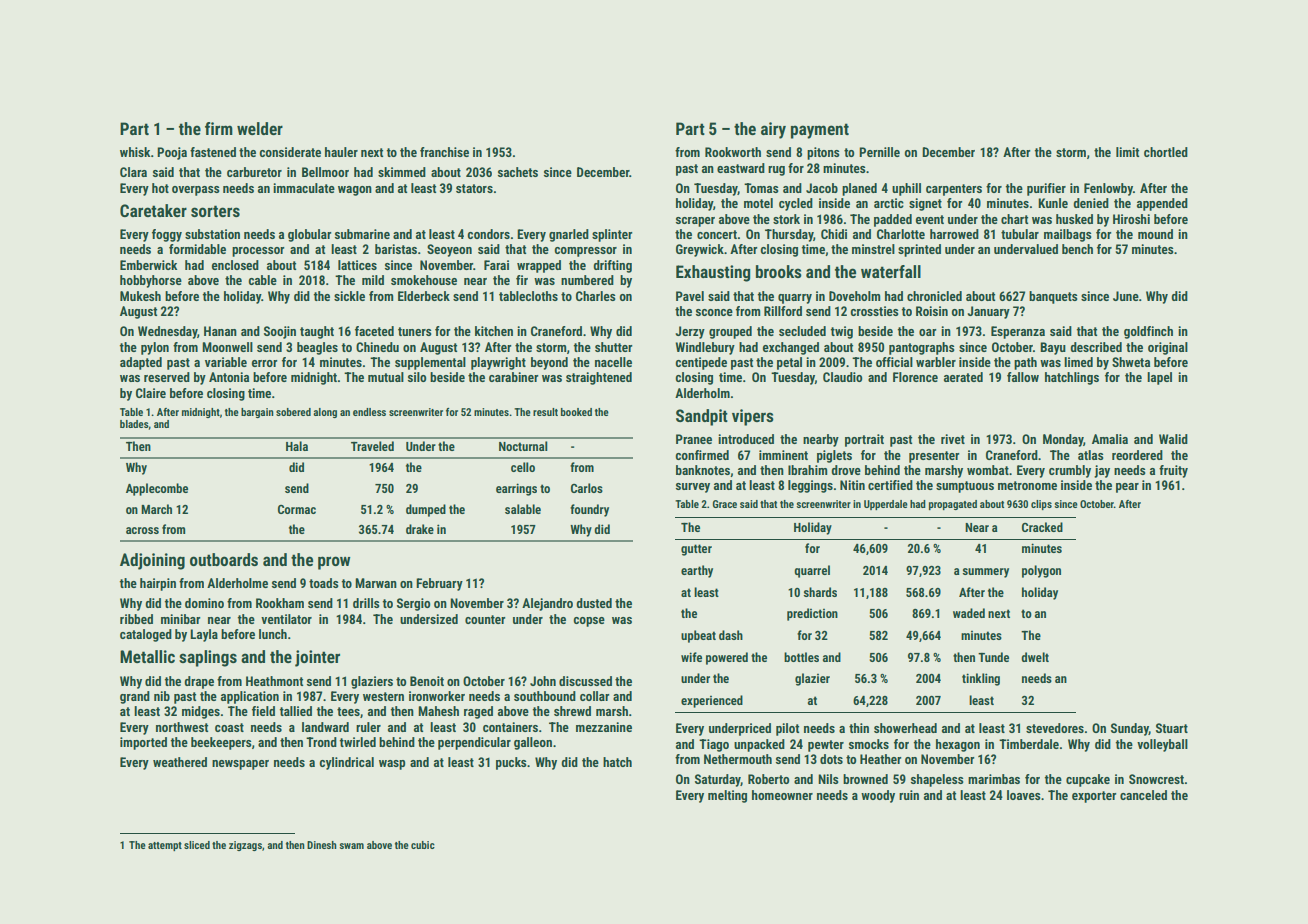  What do you see at coordinates (265, 363) in the document?
I see `error` at bounding box center [265, 363].
